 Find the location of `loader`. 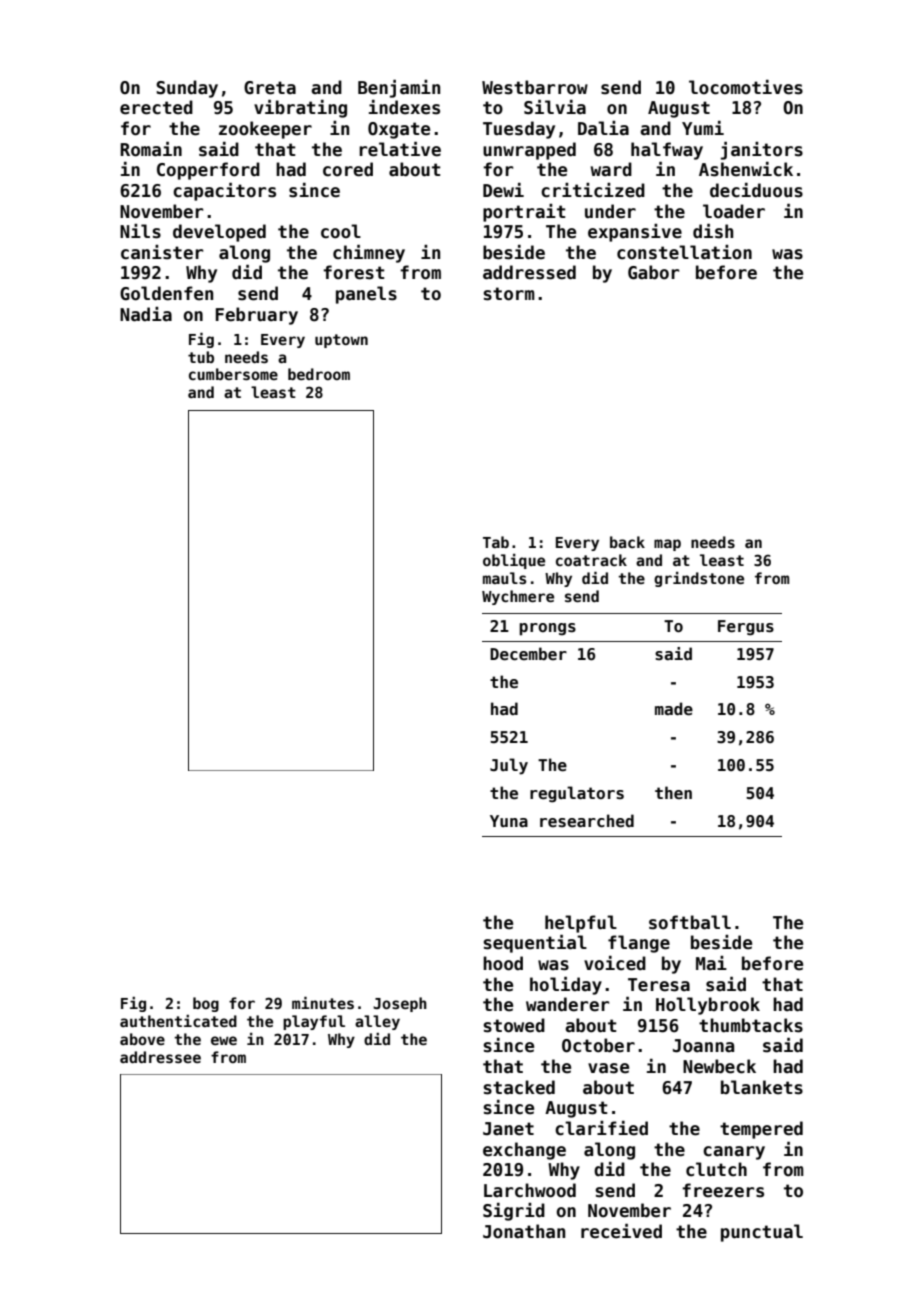

loader is located at coordinates (734, 211).
